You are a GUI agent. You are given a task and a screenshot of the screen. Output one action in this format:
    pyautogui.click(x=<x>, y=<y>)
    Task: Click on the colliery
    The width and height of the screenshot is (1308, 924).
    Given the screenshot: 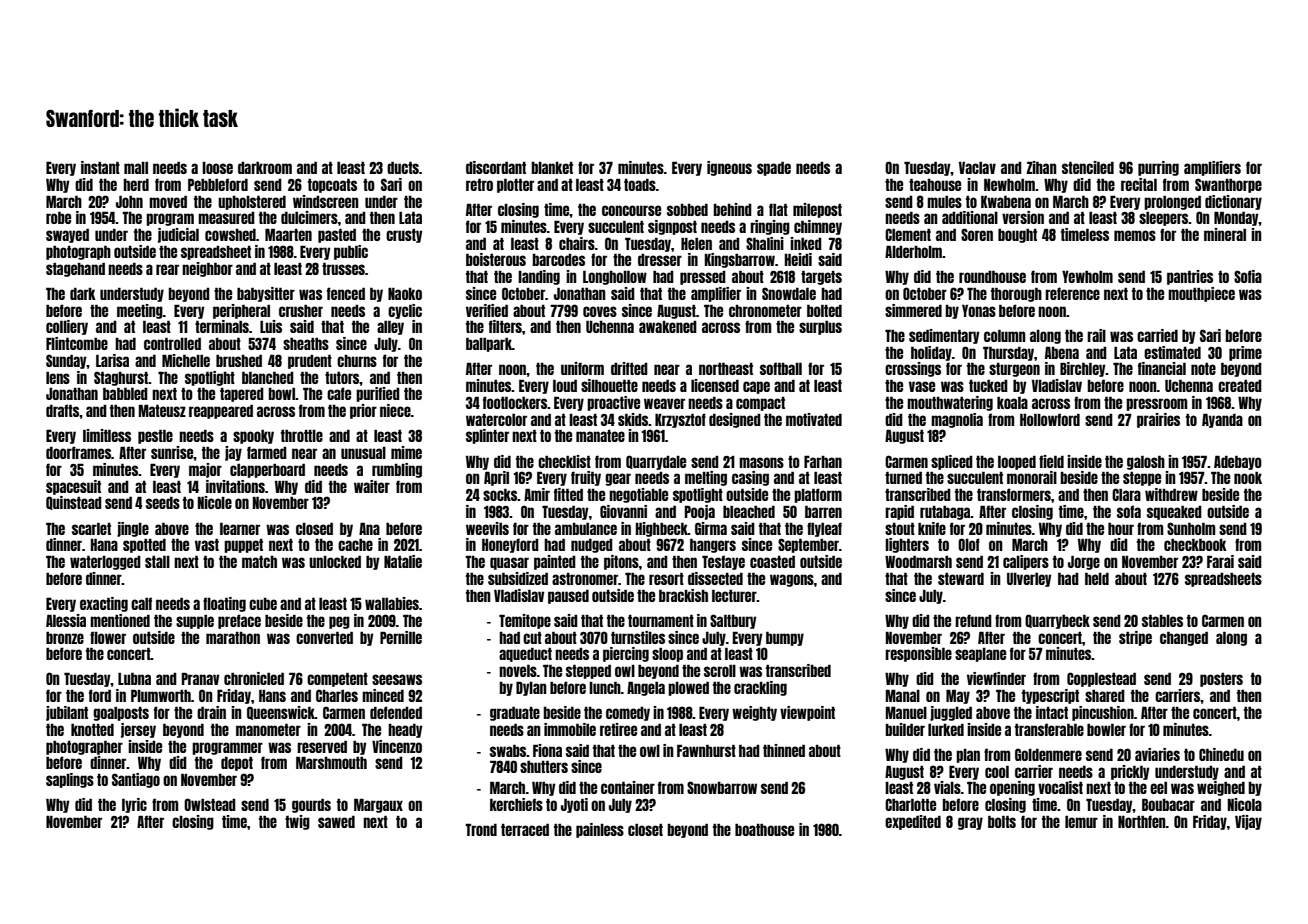 What is the action you would take?
    pyautogui.click(x=67, y=327)
